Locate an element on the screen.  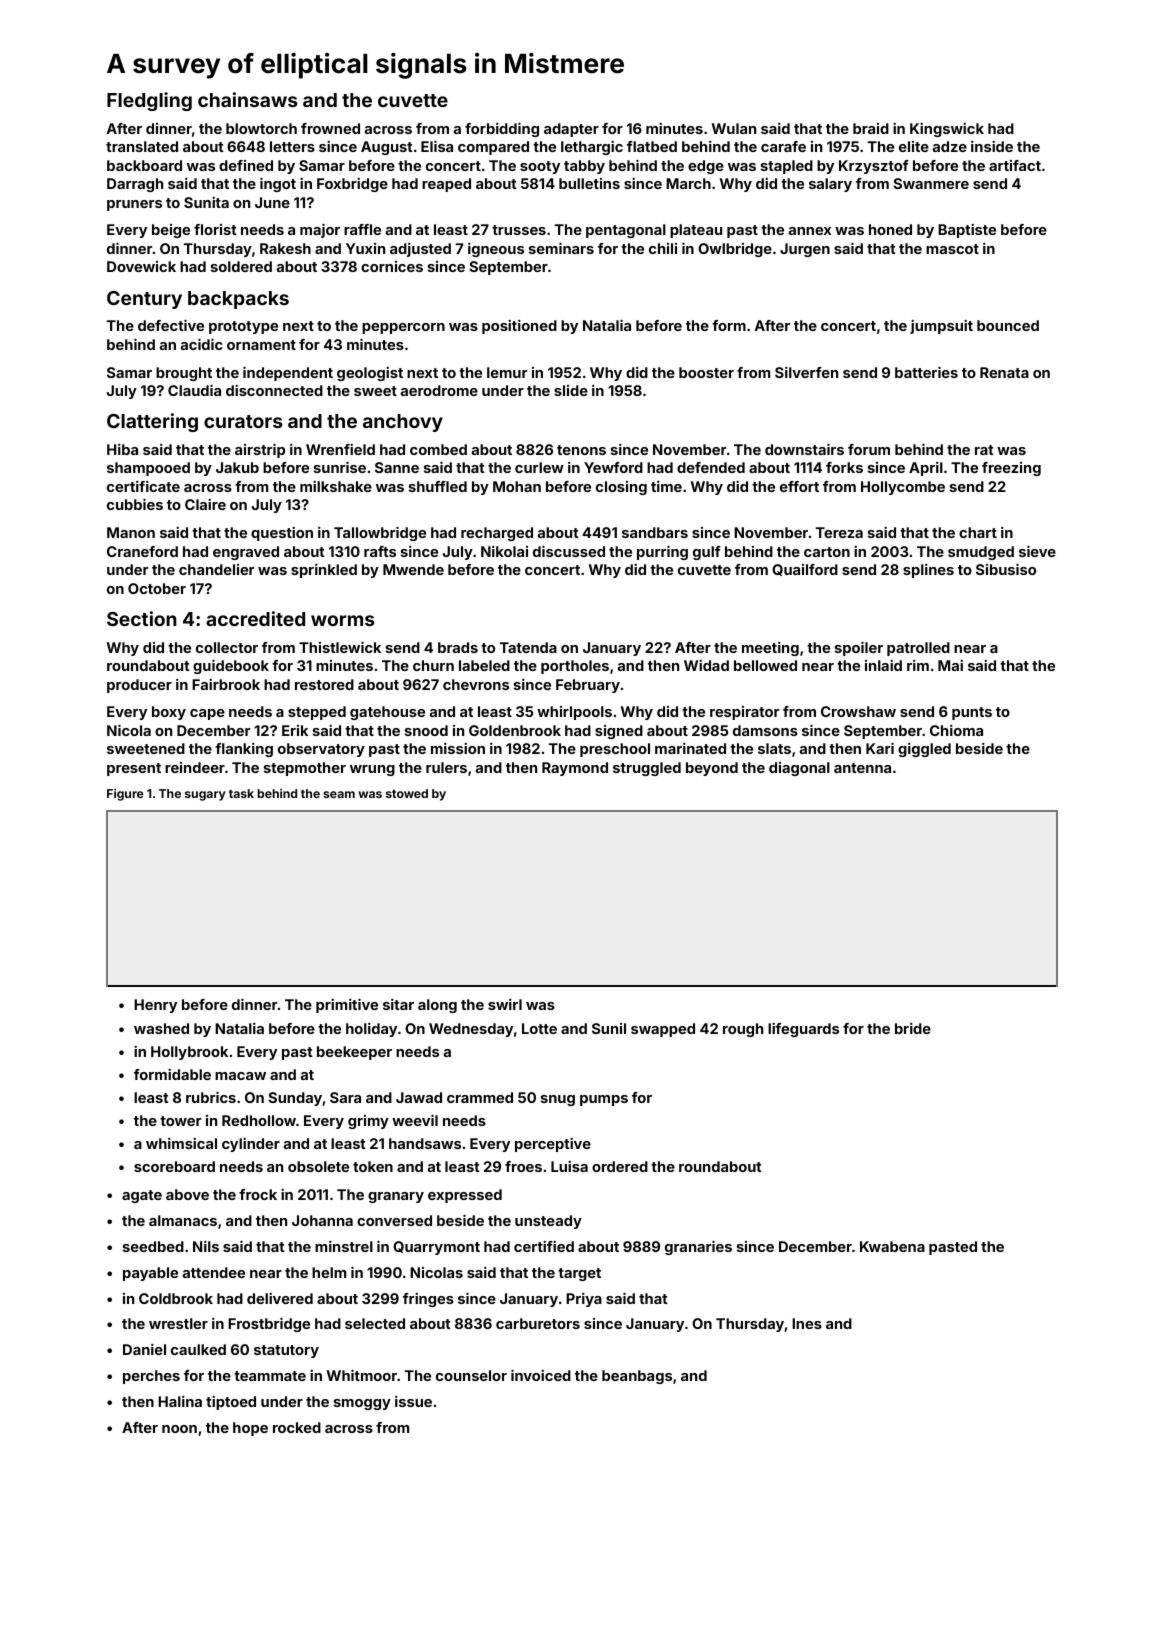
forum is located at coordinates (869, 449).
